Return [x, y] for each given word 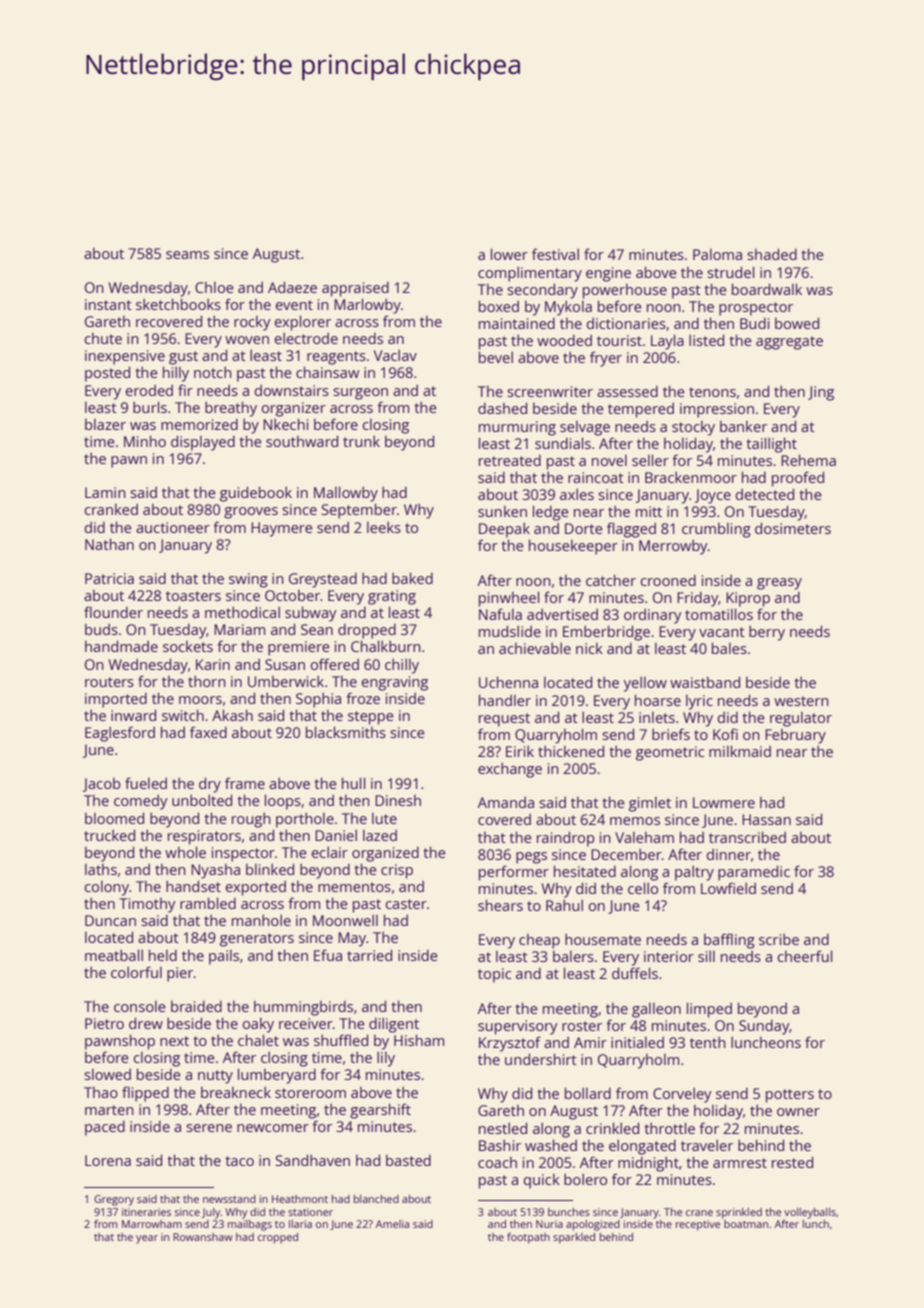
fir [185, 390]
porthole [305, 820]
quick [541, 1181]
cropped [278, 1238]
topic [494, 975]
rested [792, 1162]
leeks [384, 527]
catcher [611, 580]
